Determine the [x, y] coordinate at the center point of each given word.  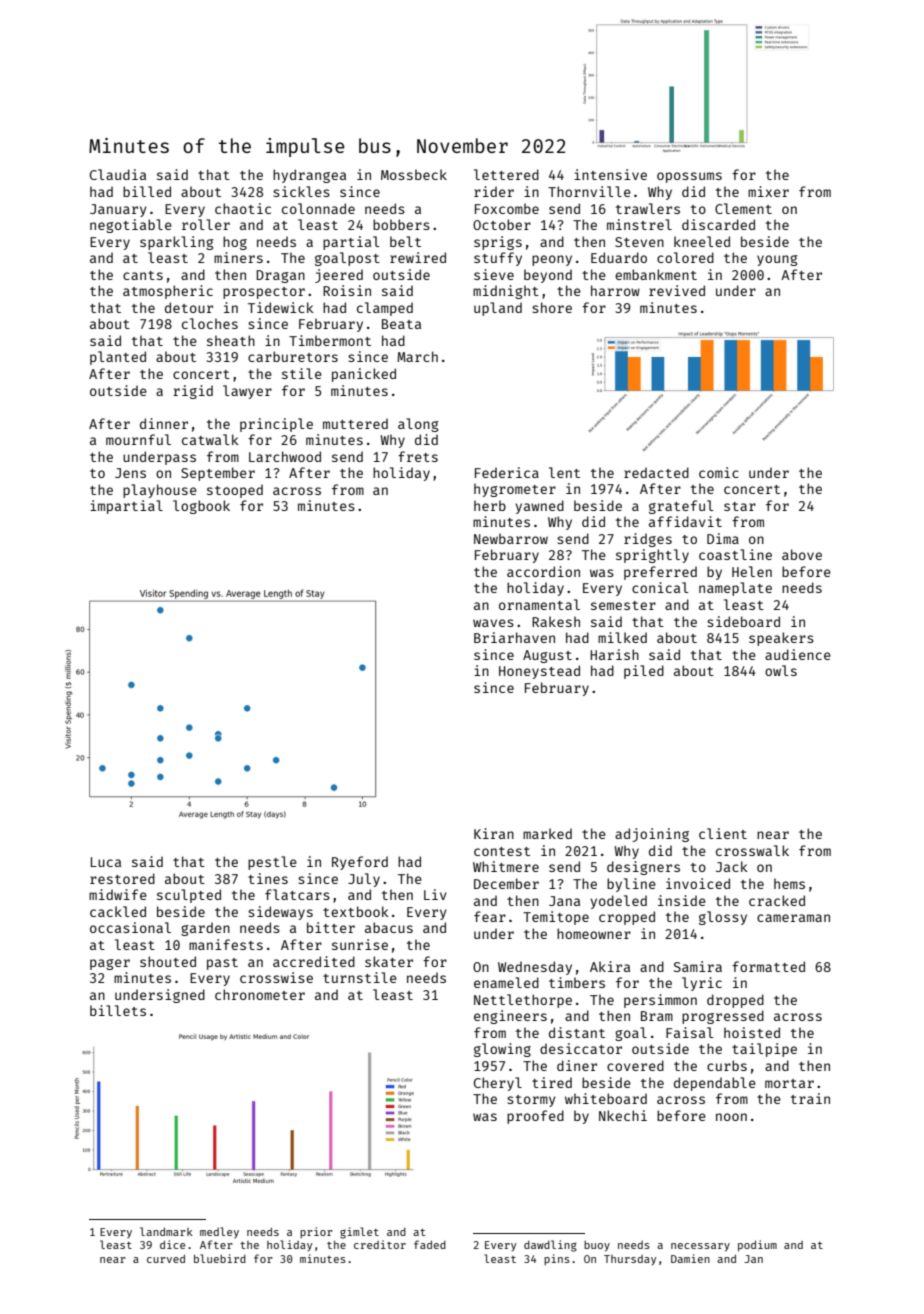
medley [219, 1232]
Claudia [118, 174]
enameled [506, 982]
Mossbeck [414, 174]
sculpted [189, 896]
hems [789, 883]
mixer [768, 191]
